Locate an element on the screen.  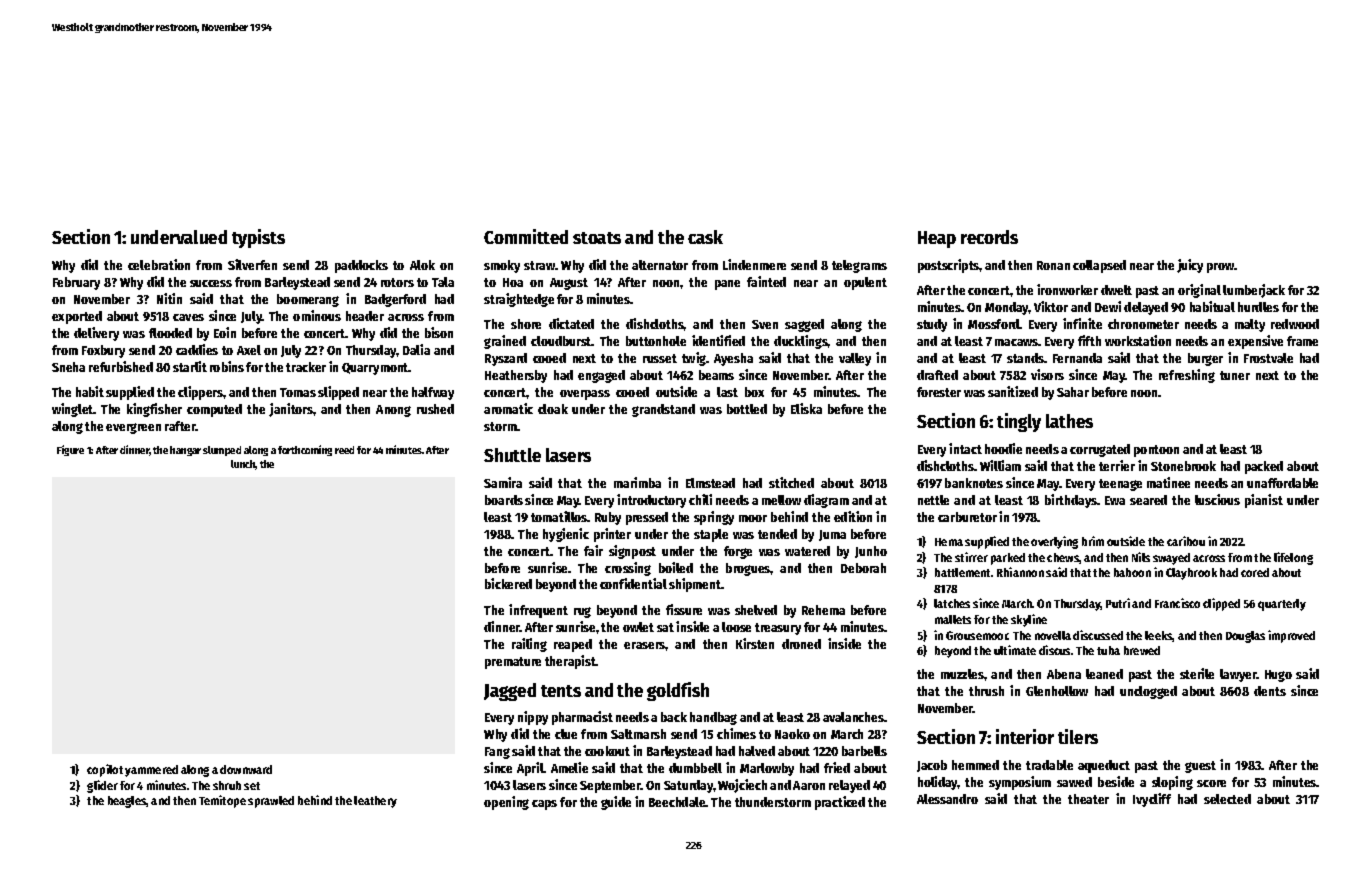
beagles is located at coordinates (127, 802).
